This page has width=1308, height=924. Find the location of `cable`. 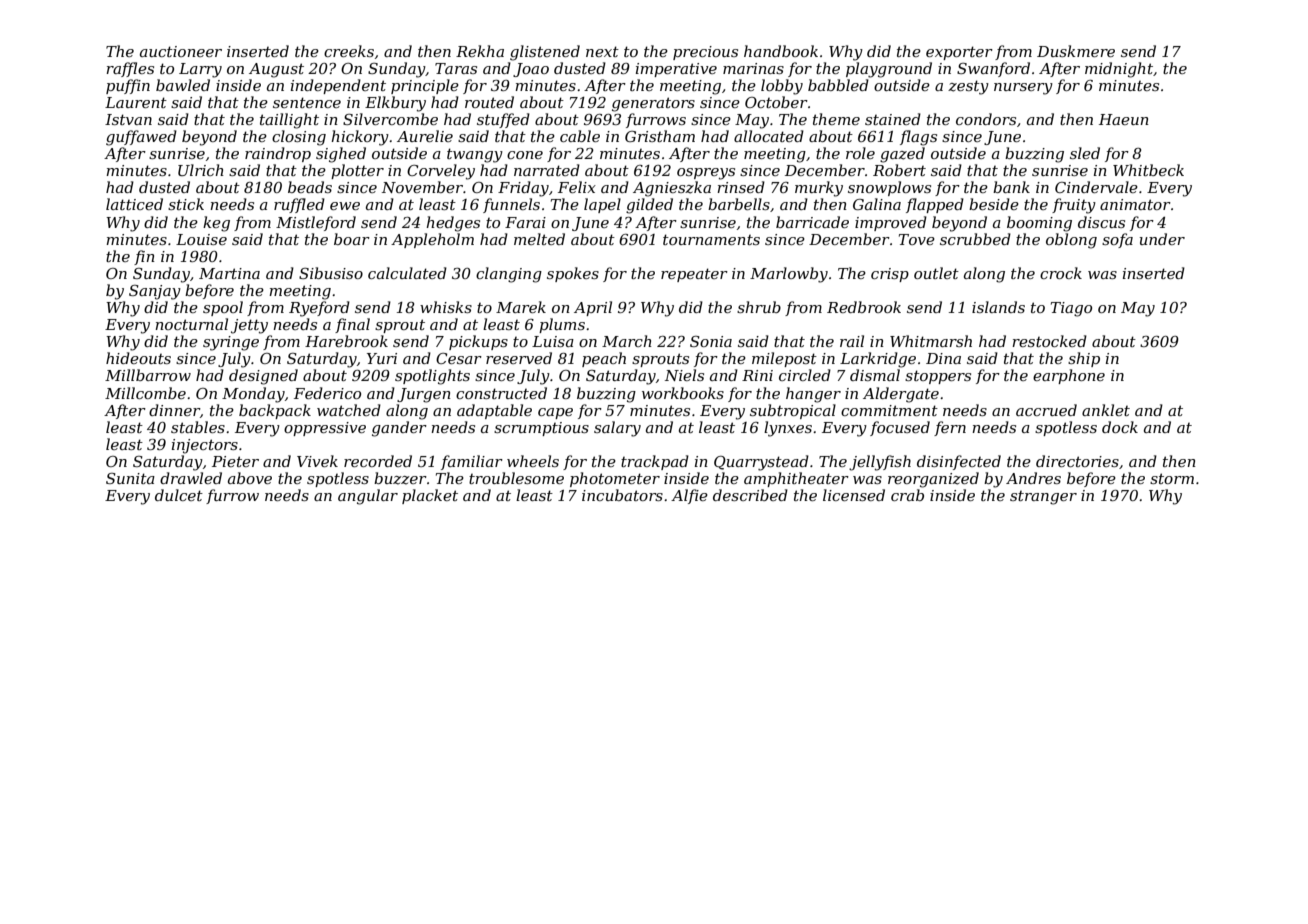

cable is located at coordinates (580, 136).
